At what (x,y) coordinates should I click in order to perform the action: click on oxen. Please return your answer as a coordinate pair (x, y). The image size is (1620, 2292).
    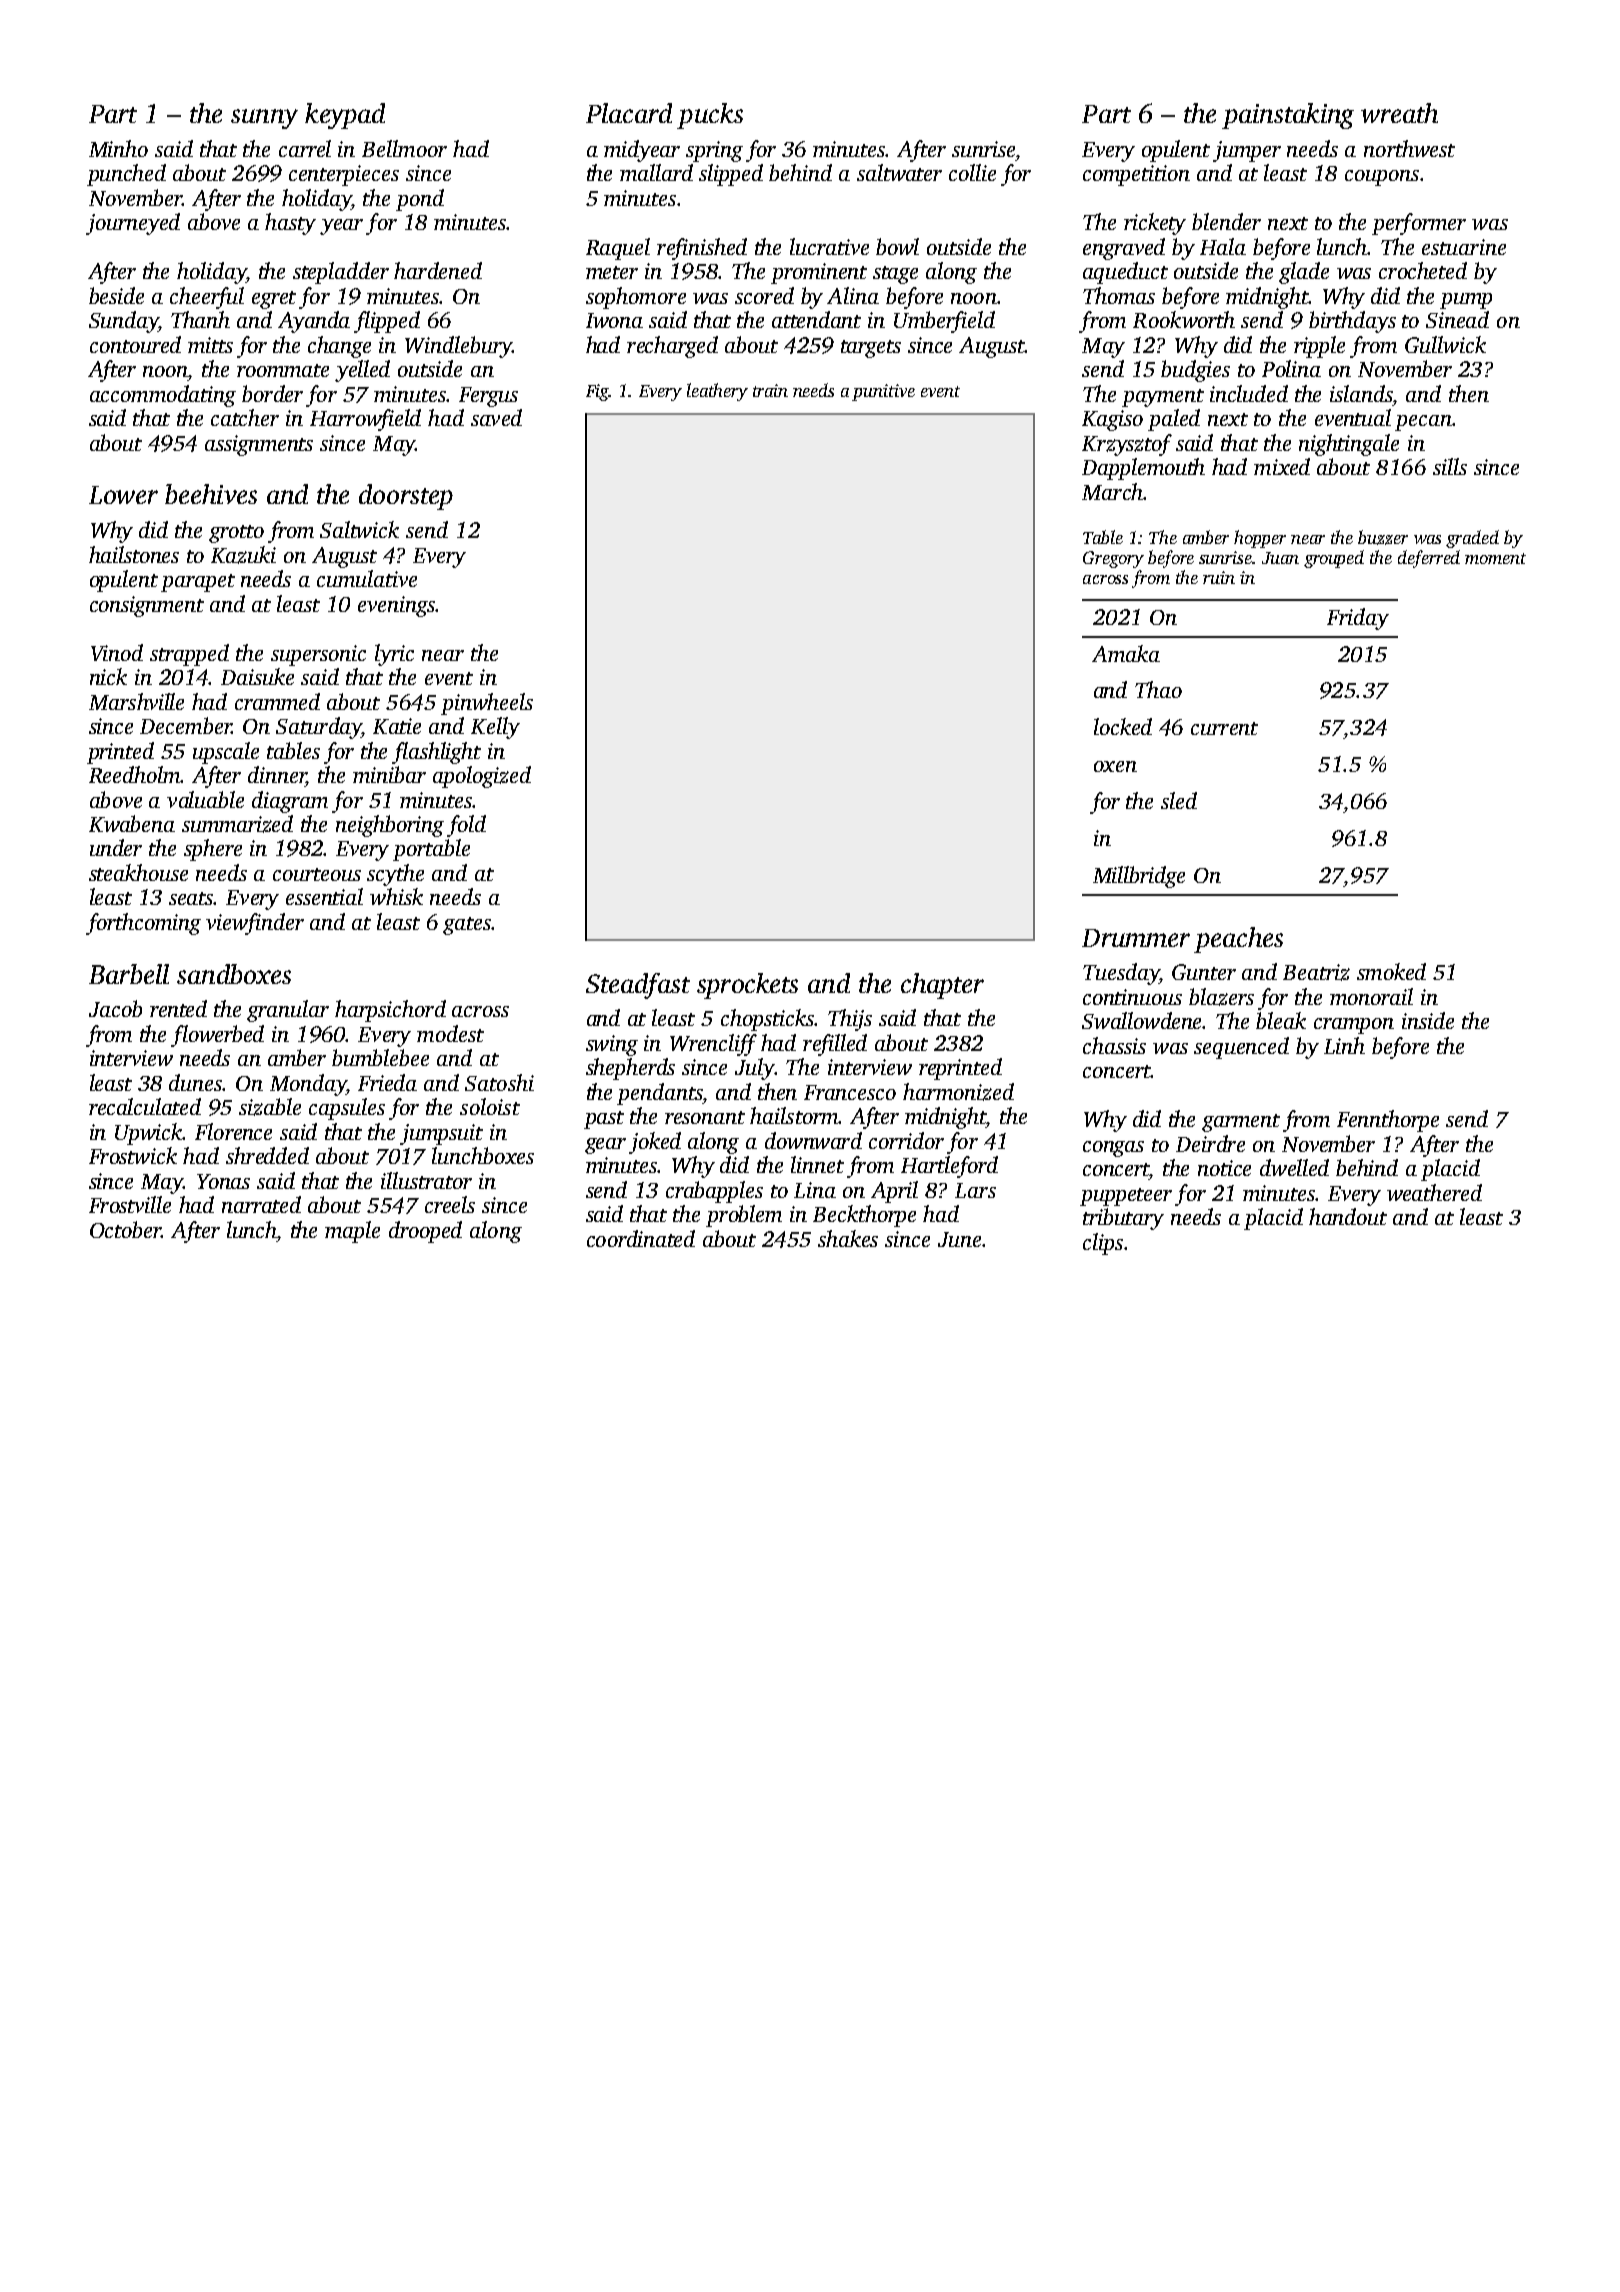
    Looking at the image, I should click on (1115, 766).
